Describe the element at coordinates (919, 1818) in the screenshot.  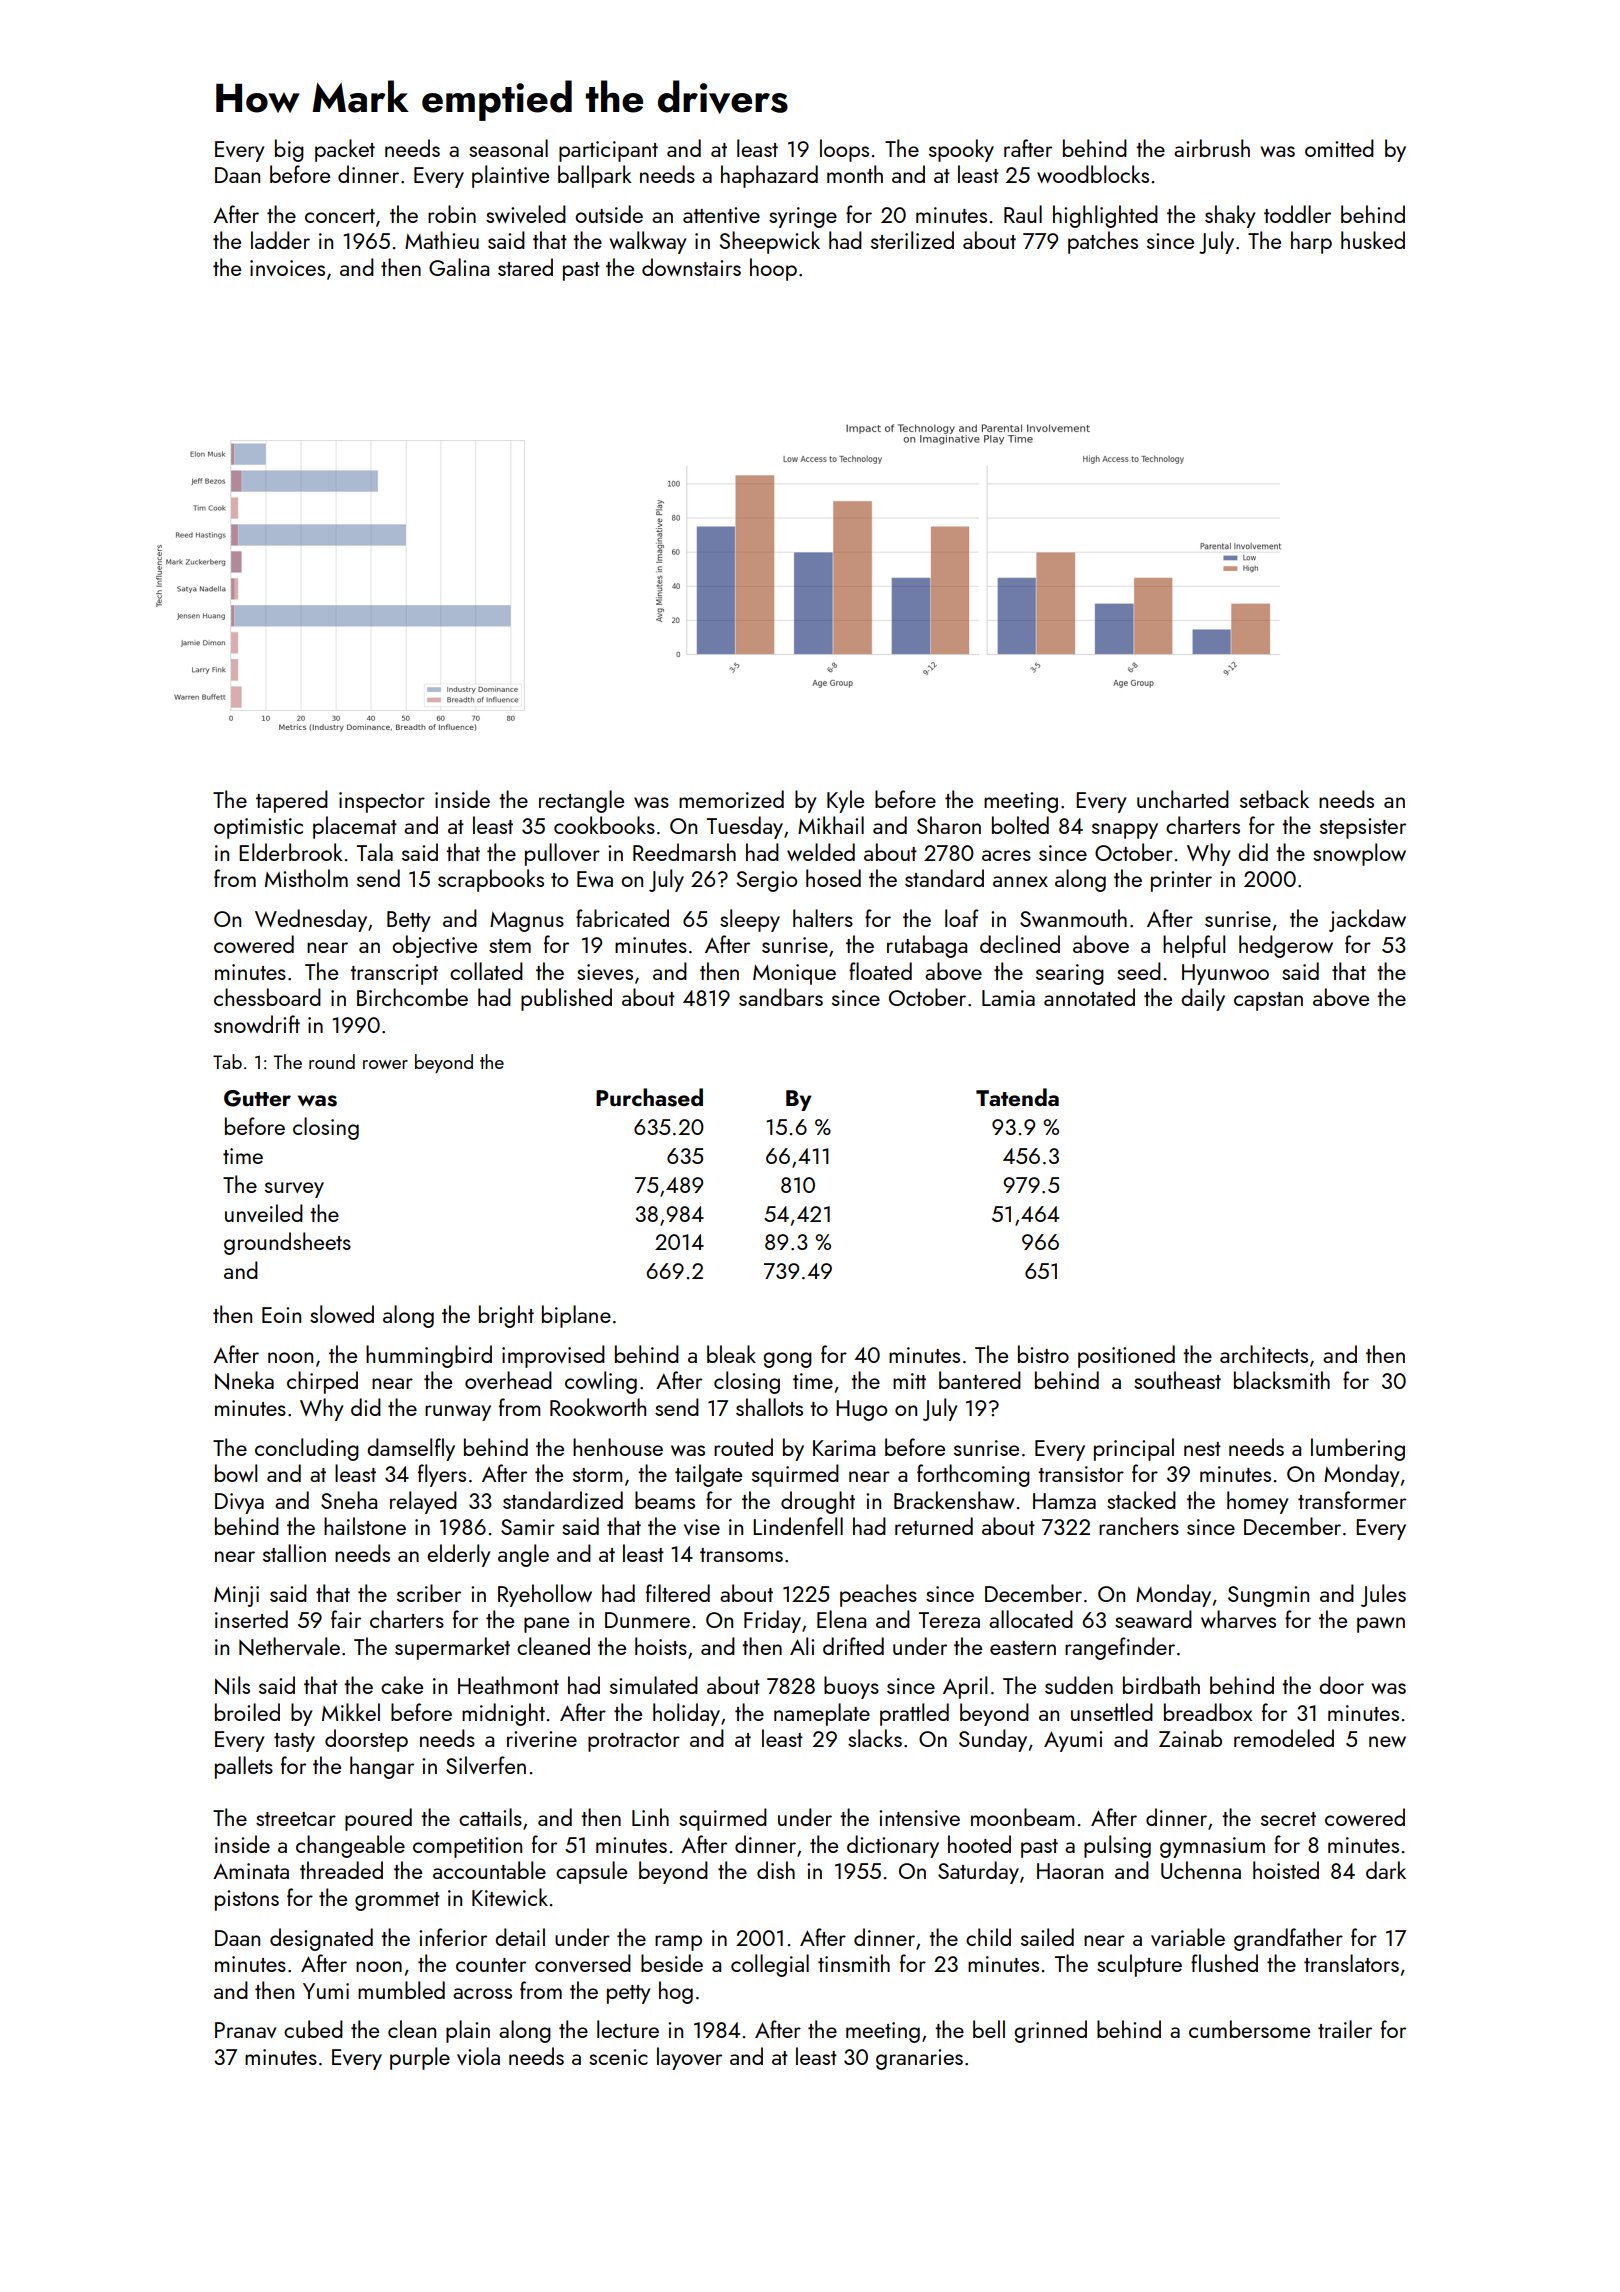
I see `intensive` at that location.
